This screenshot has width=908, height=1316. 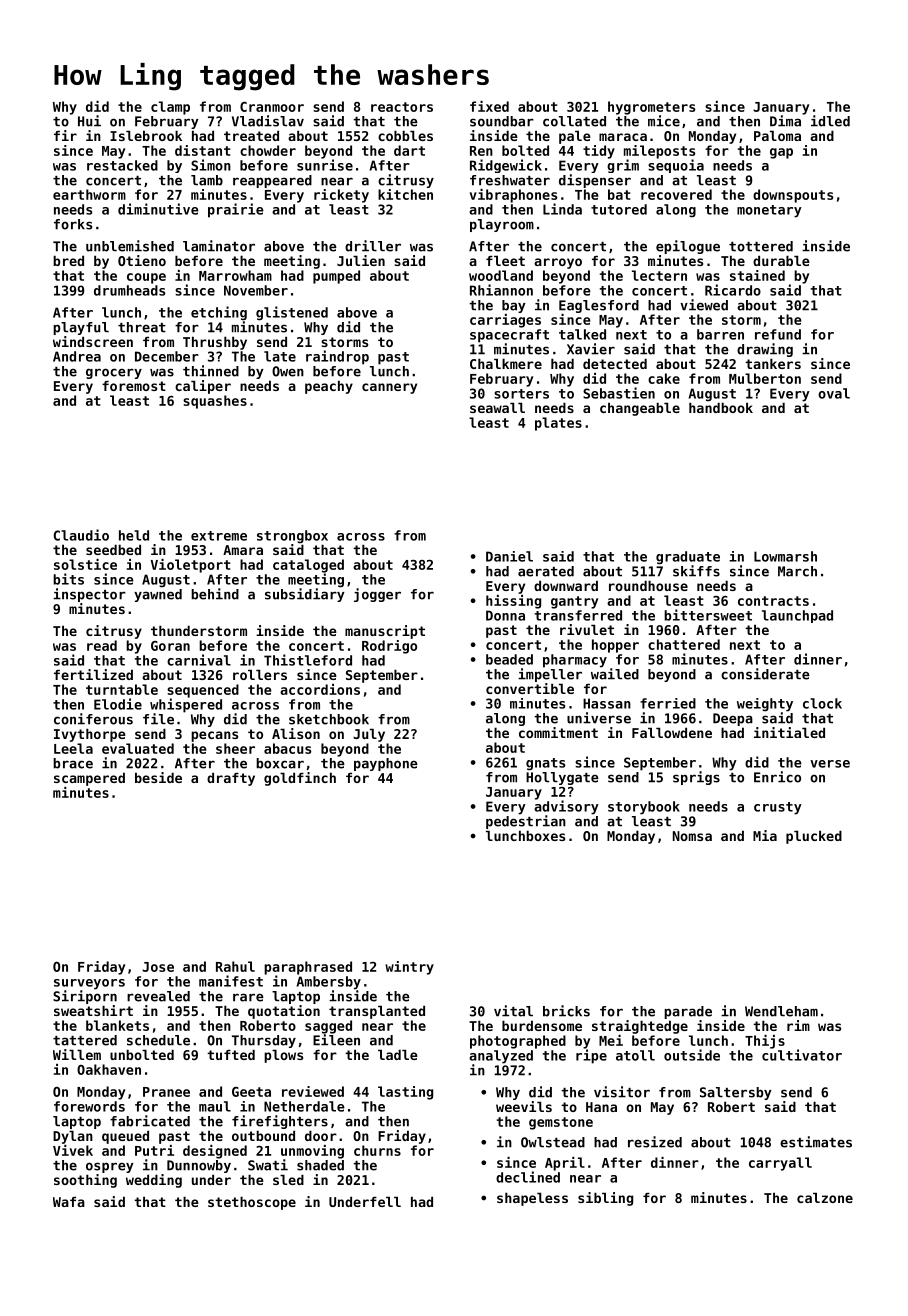 I want to click on pumped, so click(x=336, y=277).
